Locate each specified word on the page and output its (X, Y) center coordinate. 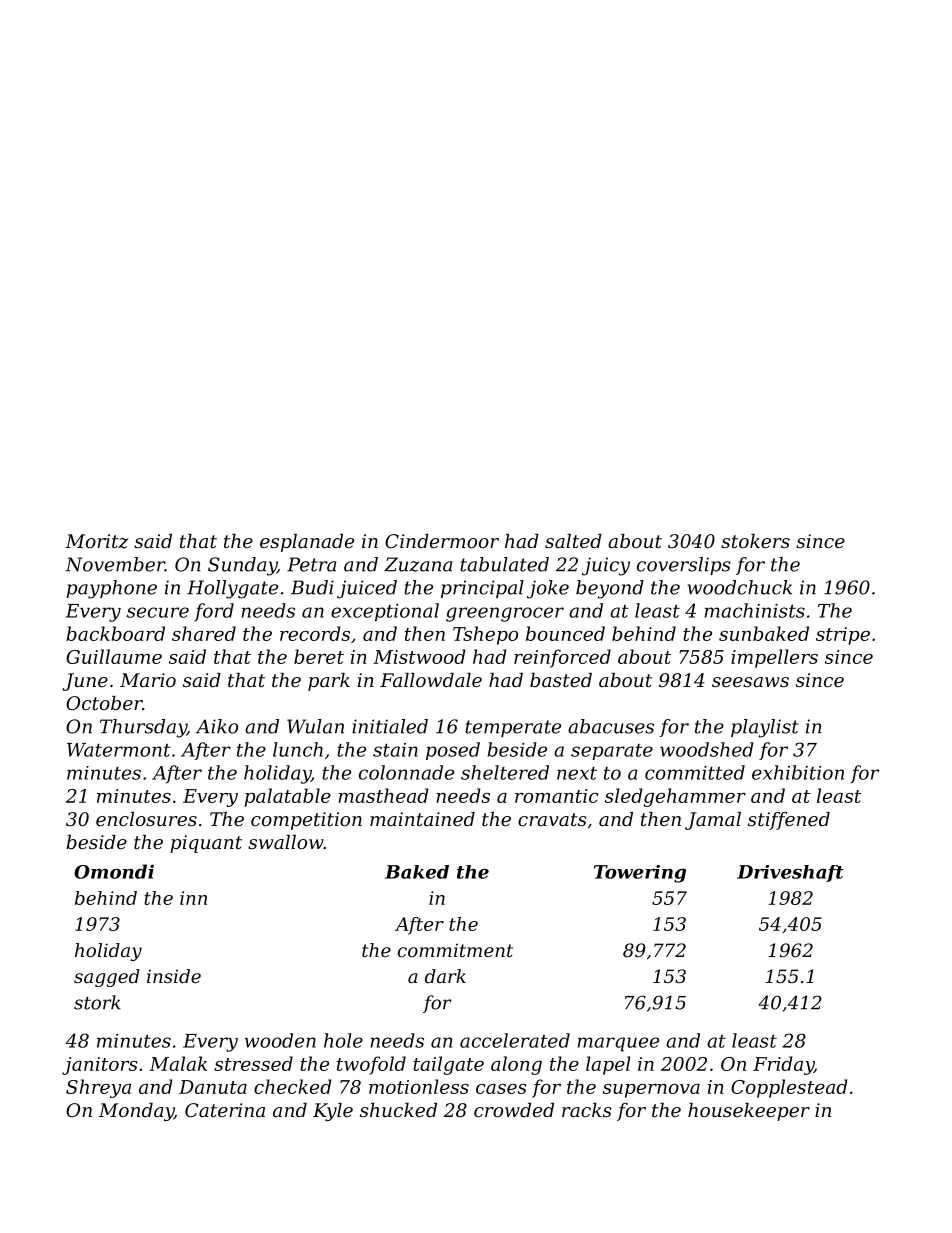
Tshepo (485, 635)
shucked (398, 1110)
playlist (765, 728)
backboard (115, 633)
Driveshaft (790, 873)
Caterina (225, 1110)
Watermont (119, 750)
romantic (556, 796)
